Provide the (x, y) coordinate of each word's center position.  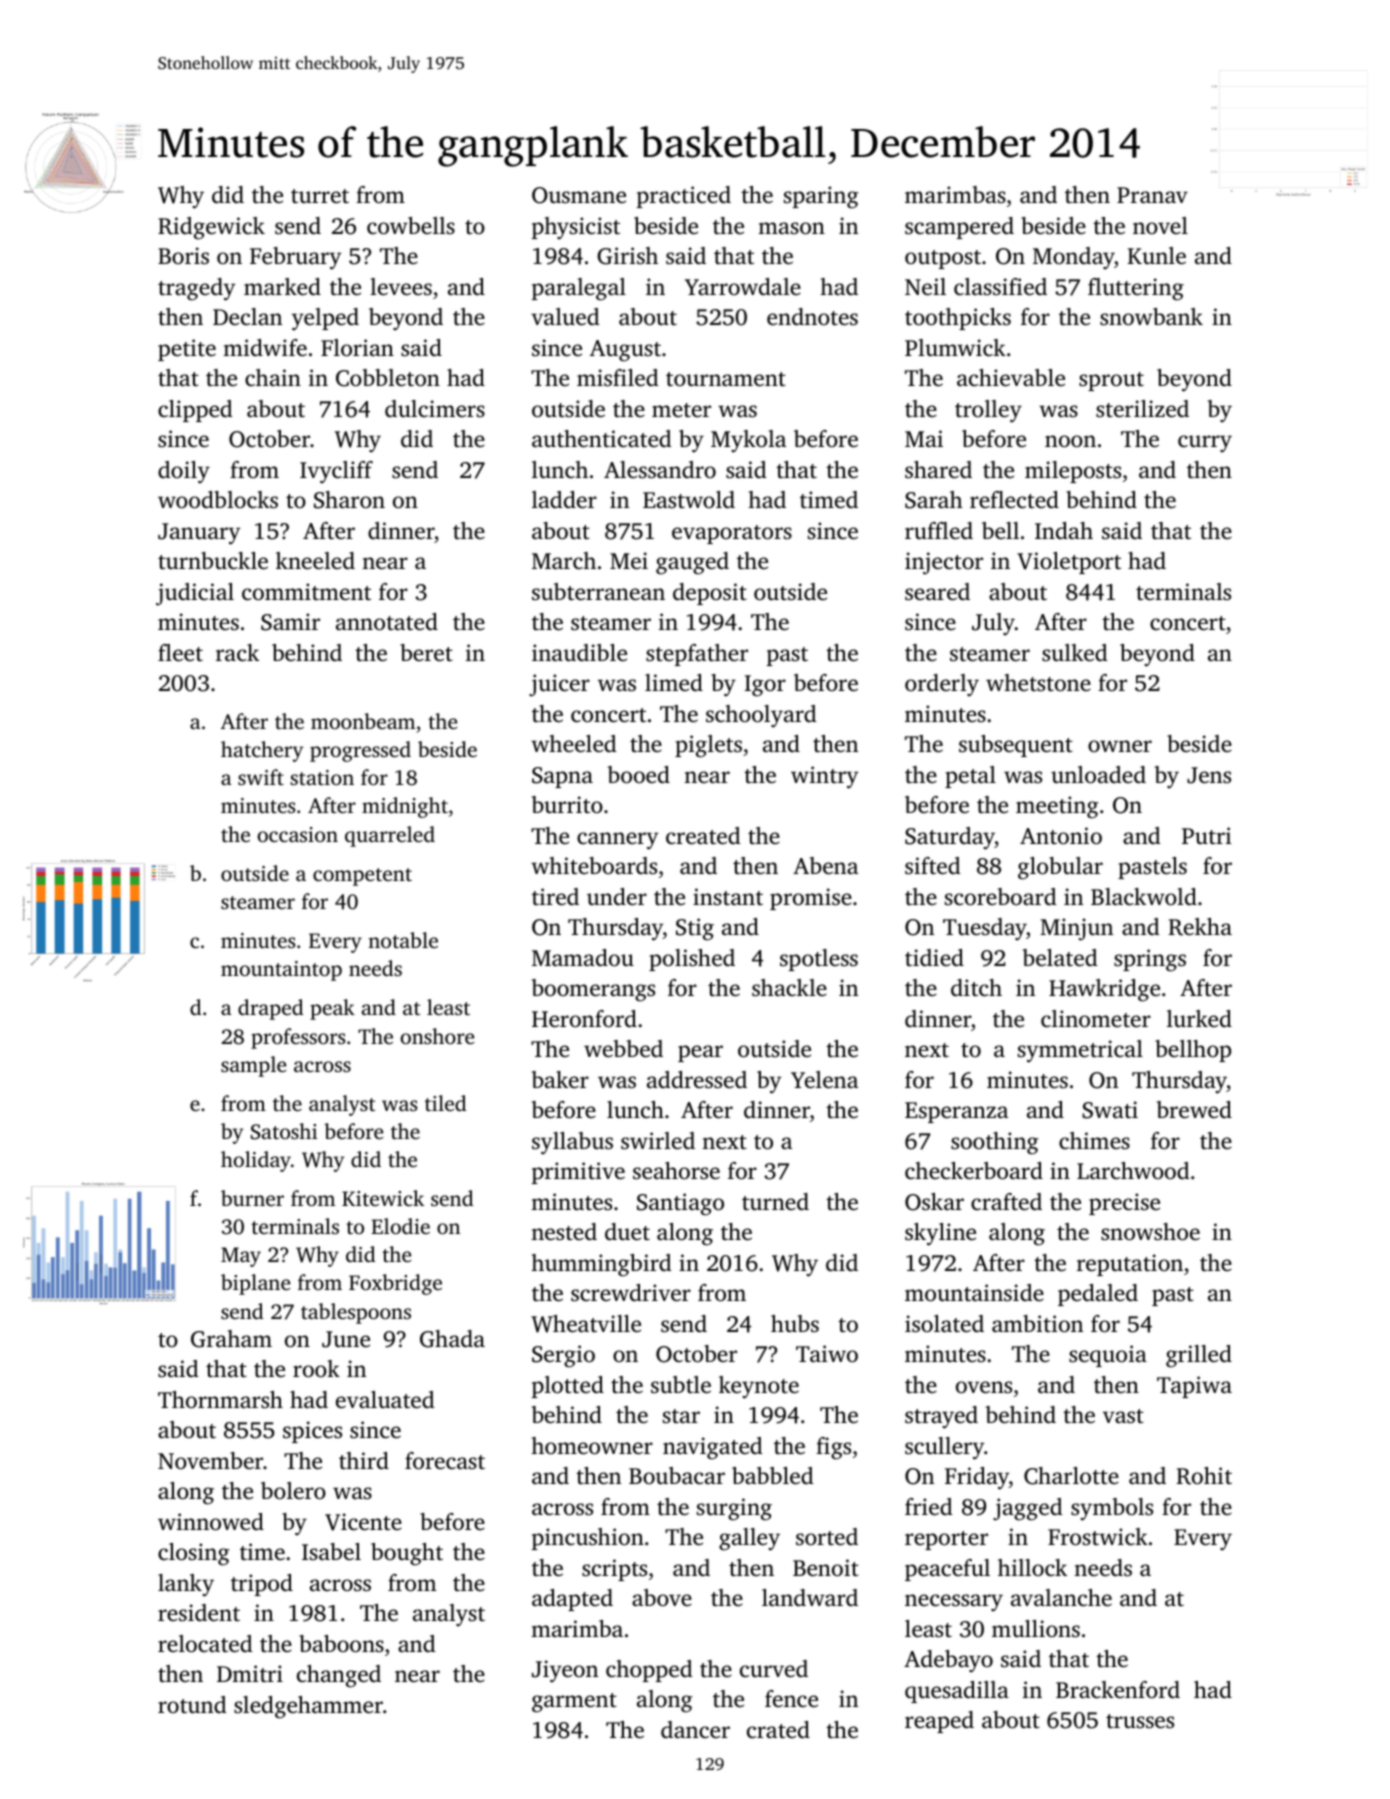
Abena (825, 866)
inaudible (579, 653)
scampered (959, 228)
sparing (821, 197)
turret (320, 196)
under (617, 897)
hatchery (262, 751)
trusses (1140, 1721)
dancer (695, 1730)
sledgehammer (308, 1707)
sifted (933, 866)
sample (254, 1066)
